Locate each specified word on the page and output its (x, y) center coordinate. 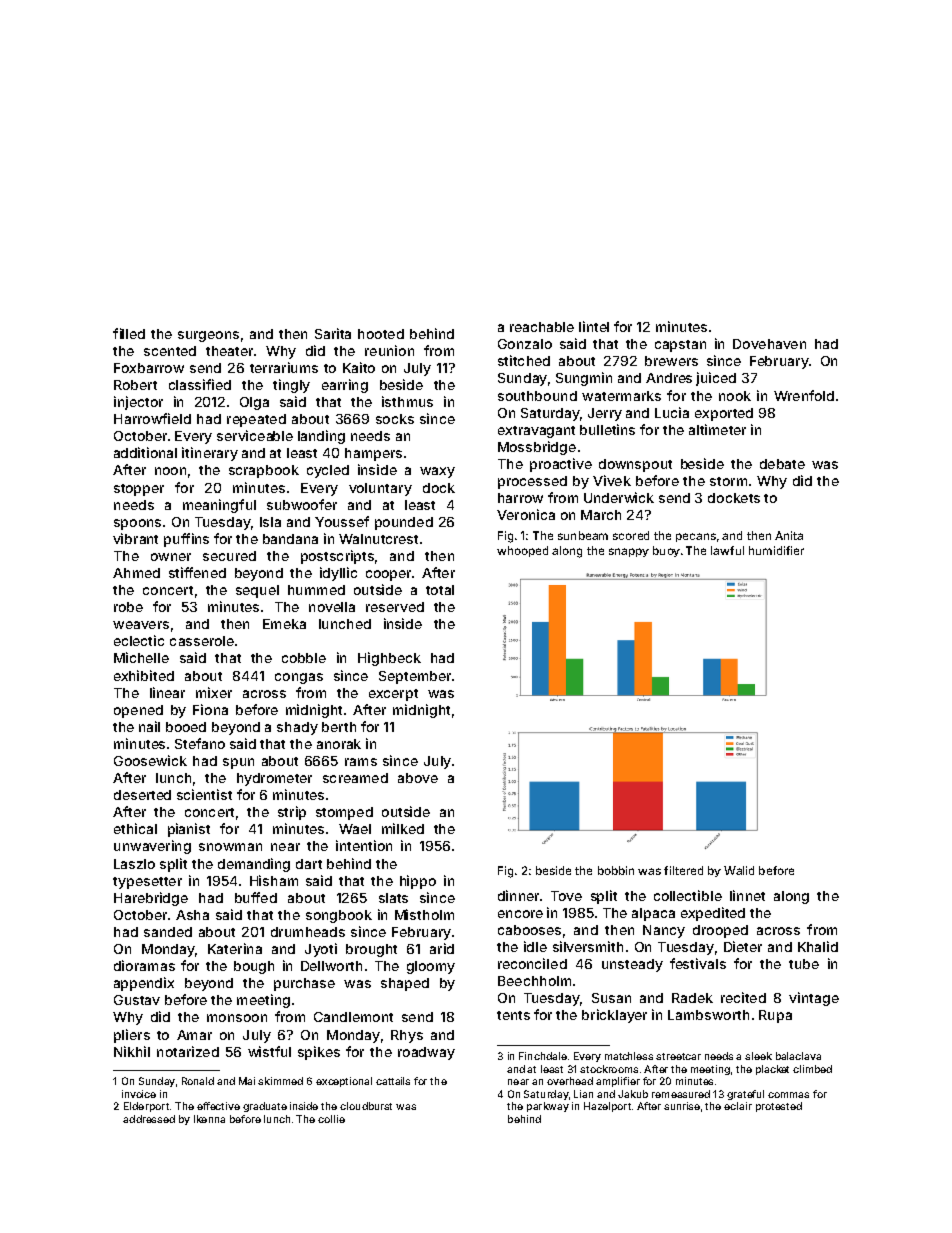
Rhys (407, 1036)
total (440, 590)
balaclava (798, 1056)
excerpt (393, 695)
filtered (683, 870)
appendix (144, 984)
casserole (202, 641)
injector (138, 403)
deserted (142, 795)
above (418, 778)
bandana (290, 539)
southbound (537, 396)
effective (218, 1106)
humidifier (776, 550)
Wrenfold (804, 395)
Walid (739, 870)
